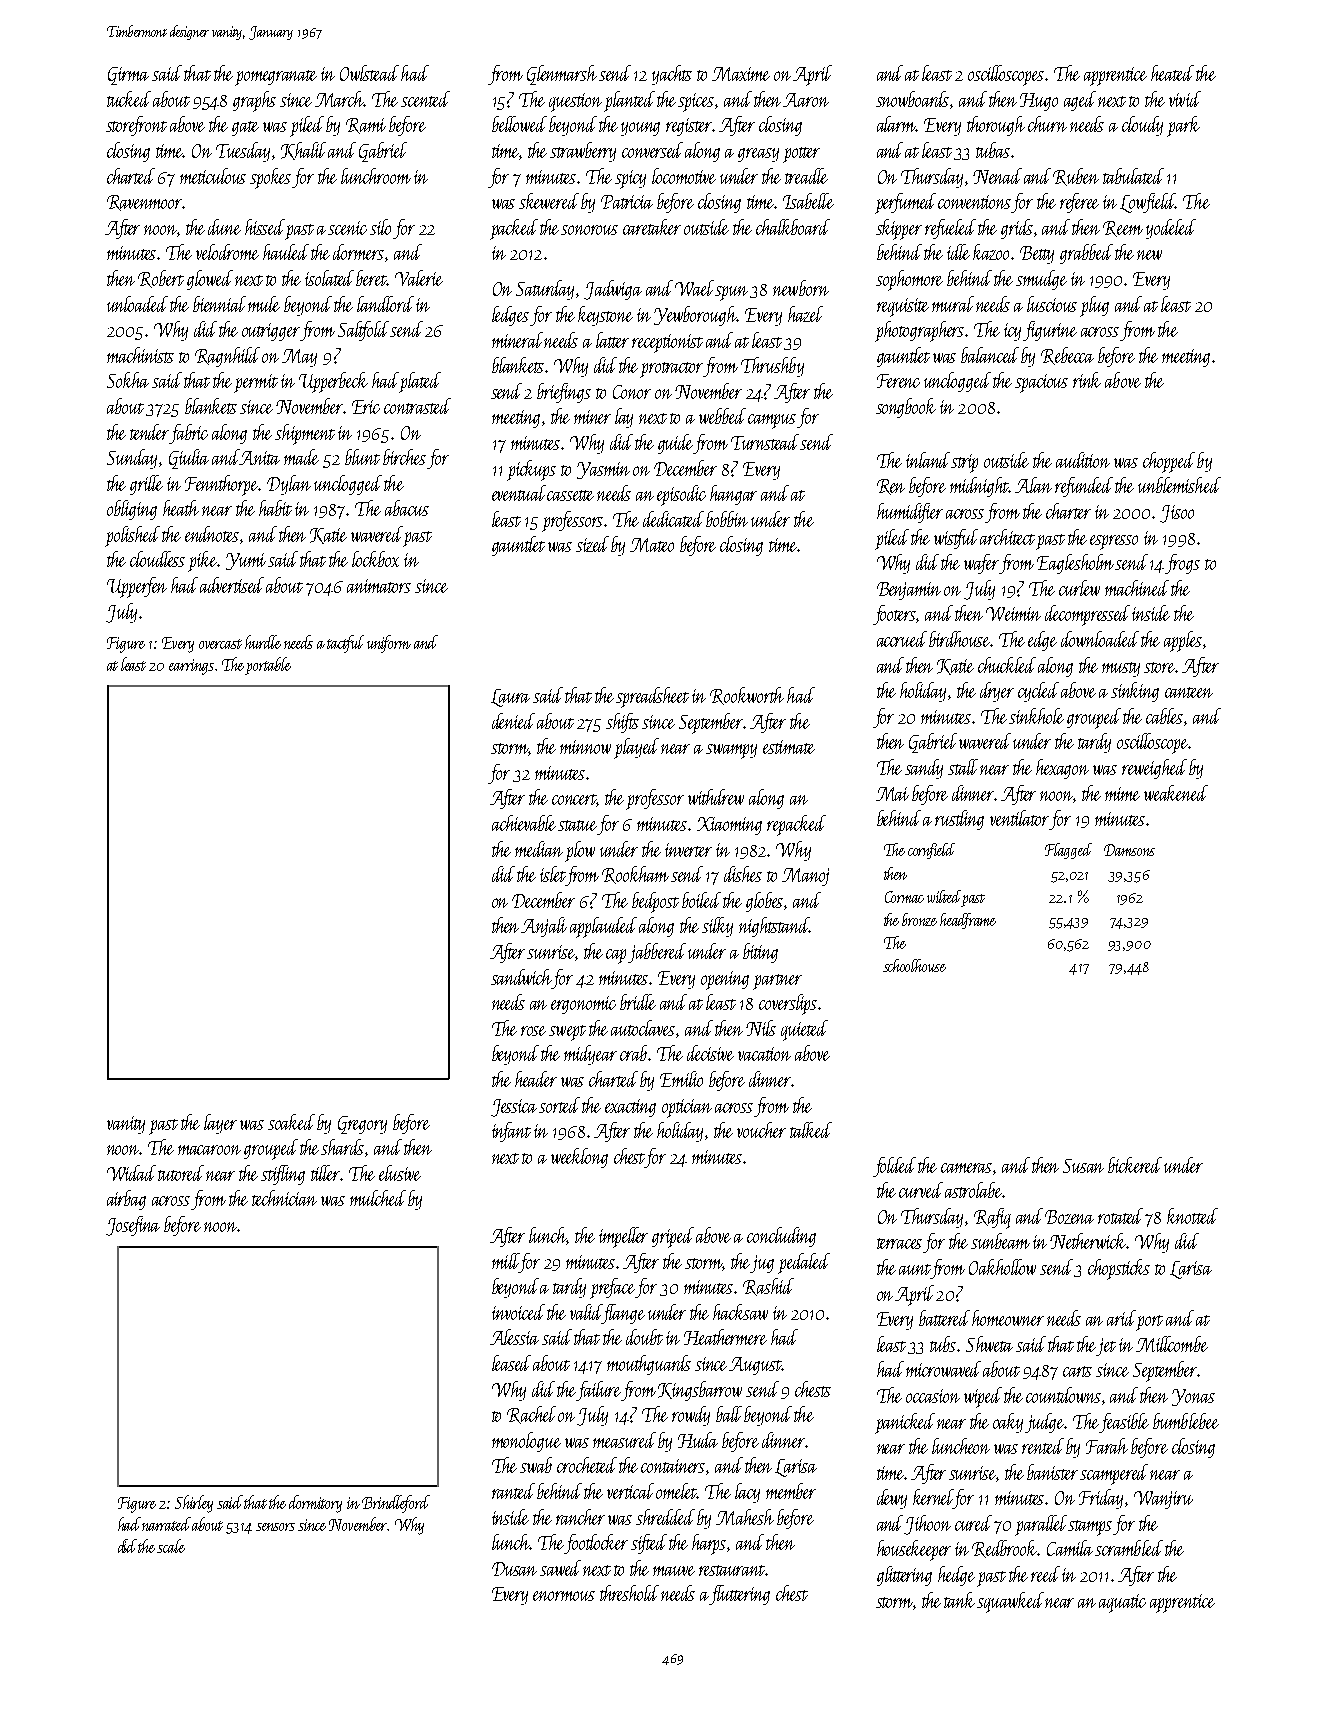  What do you see at coordinates (896, 124) in the screenshot?
I see `alarm` at bounding box center [896, 124].
